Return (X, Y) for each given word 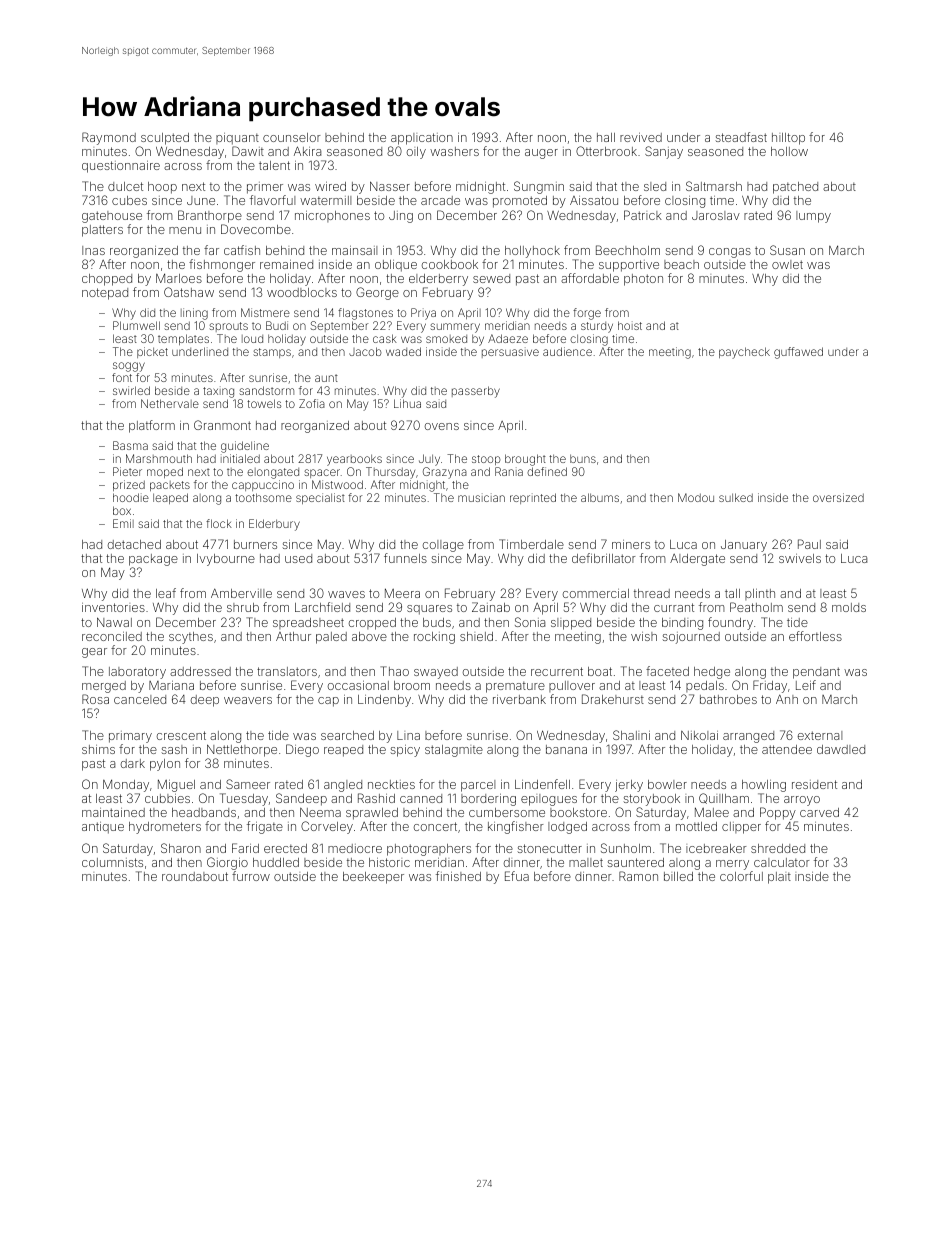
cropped (372, 624)
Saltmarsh (714, 186)
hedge (712, 673)
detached (134, 544)
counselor (292, 137)
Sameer (248, 784)
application (422, 139)
